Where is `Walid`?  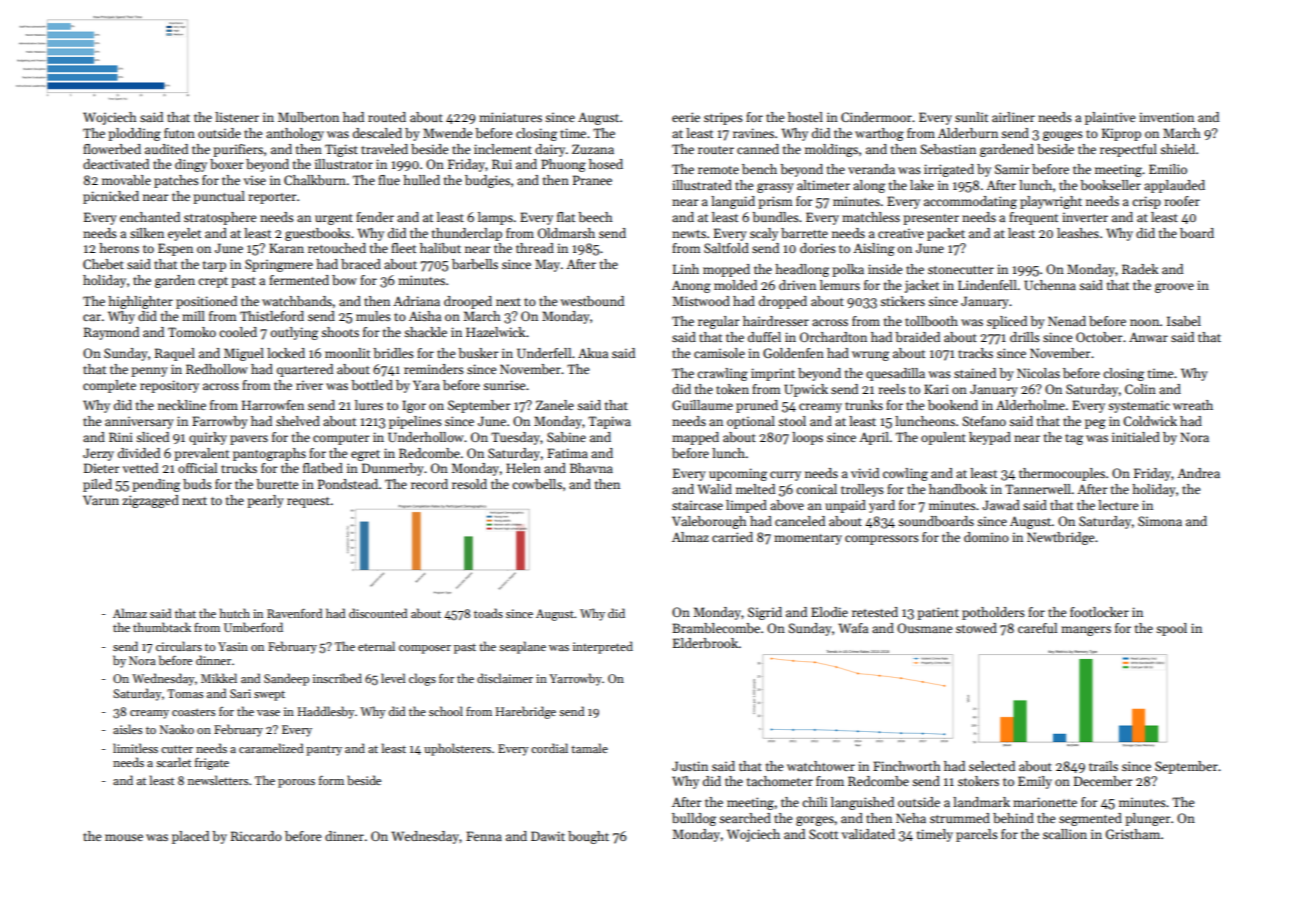
Walid is located at coordinates (714, 489).
